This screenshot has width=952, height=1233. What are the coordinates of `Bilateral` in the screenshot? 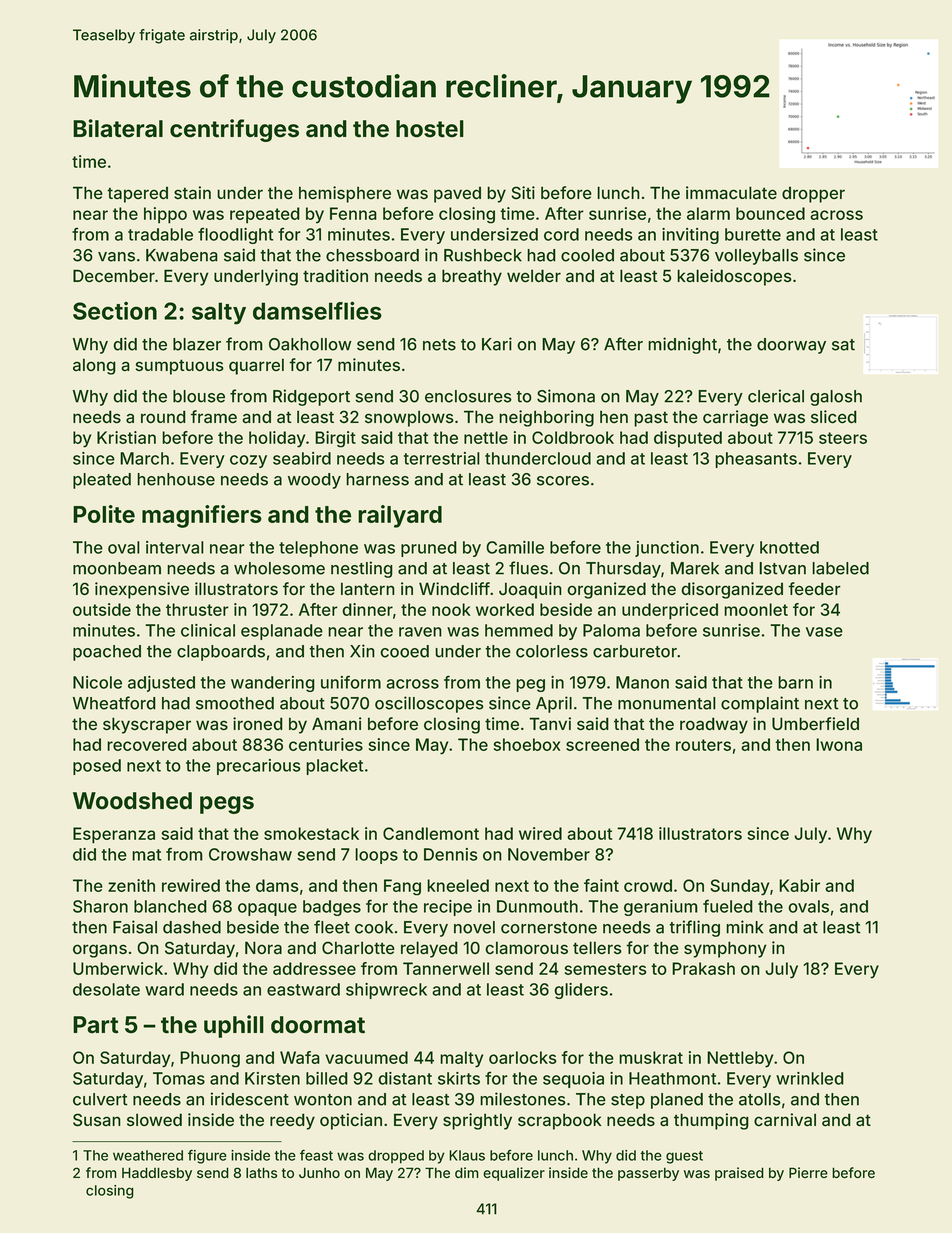 It's located at (118, 128).
